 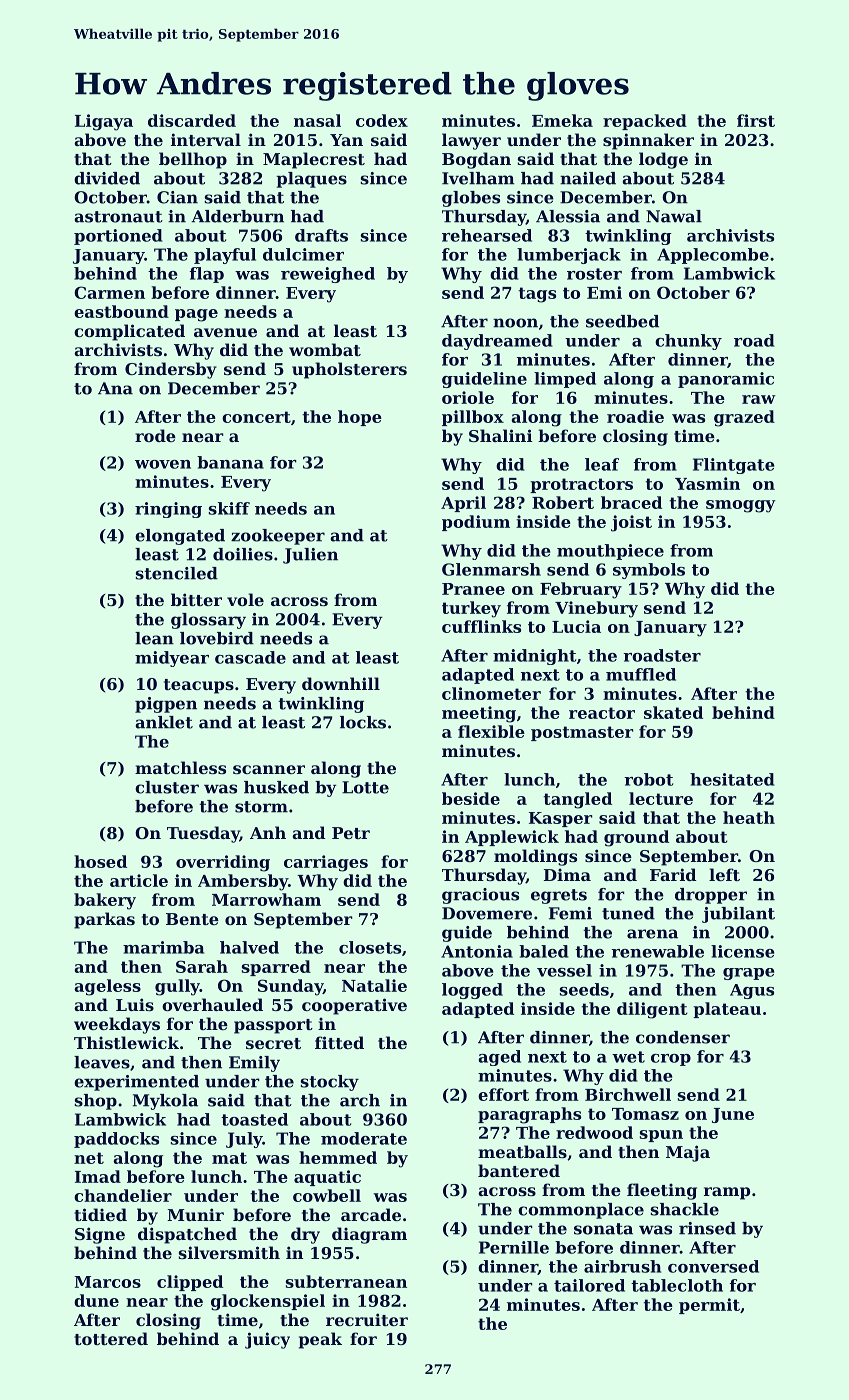 What do you see at coordinates (192, 120) in the page?
I see `discarded` at bounding box center [192, 120].
